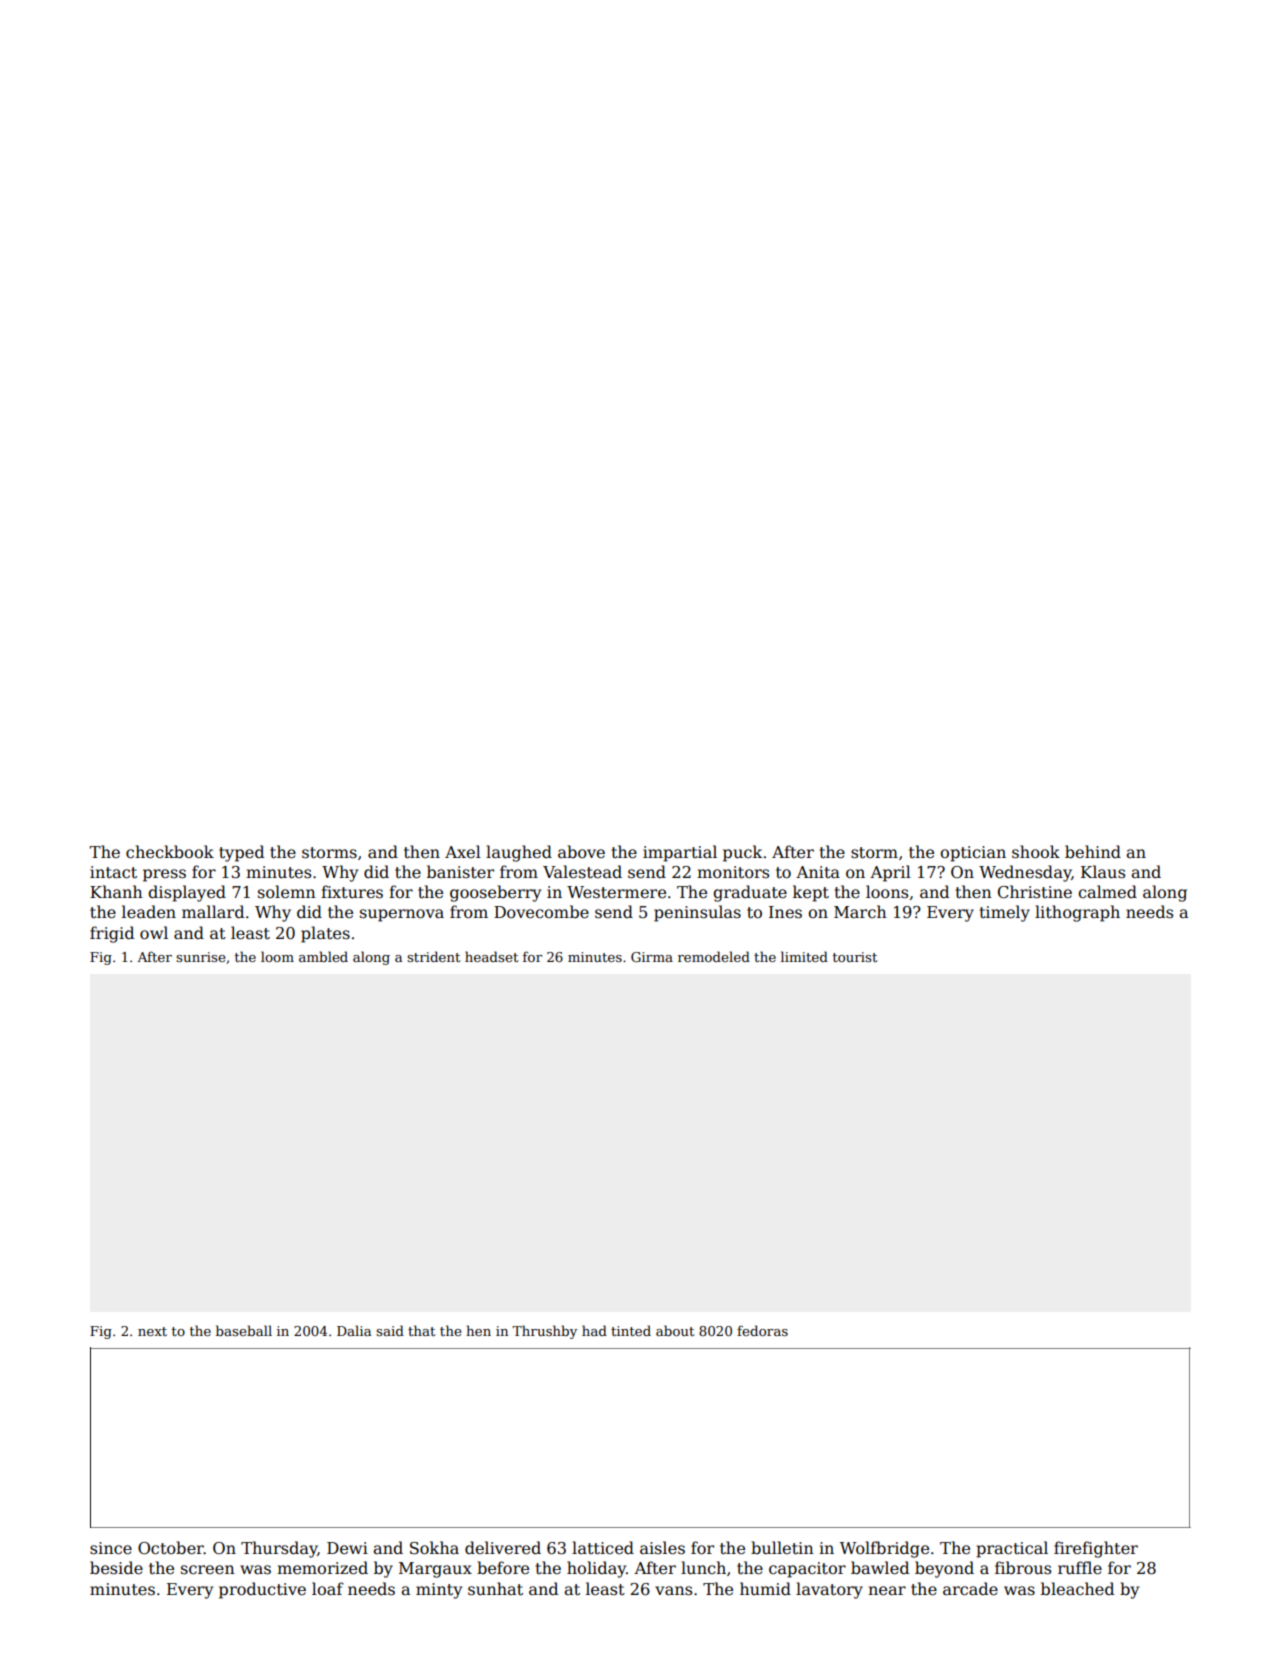 The image size is (1280, 1657). Describe the element at coordinates (347, 1548) in the document. I see `Dewi` at that location.
